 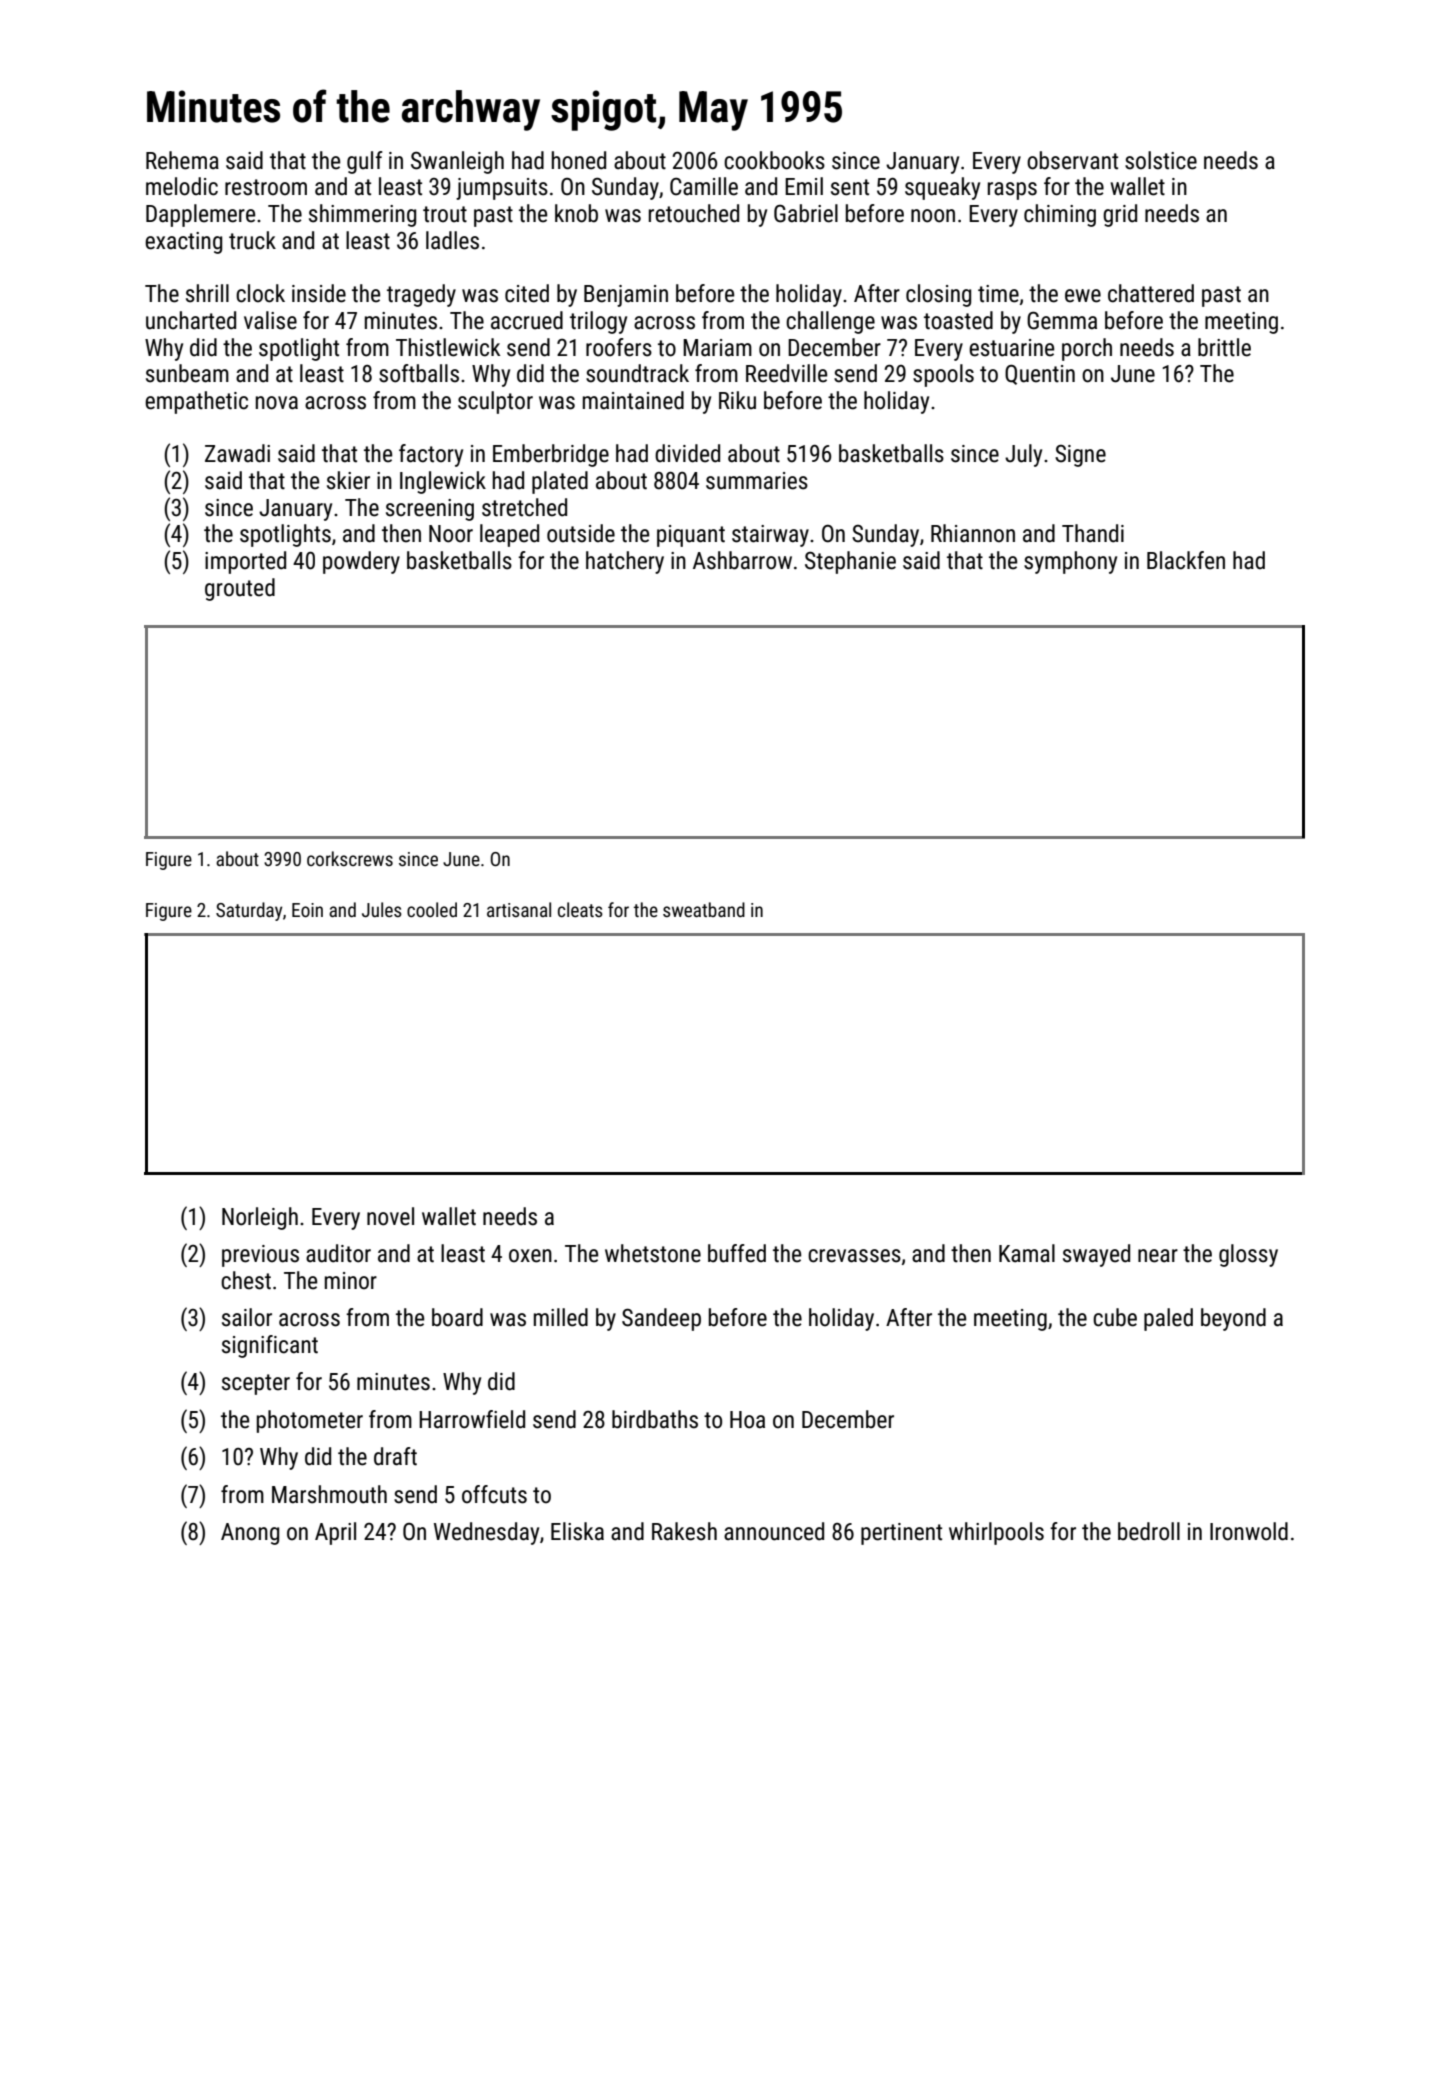 What do you see at coordinates (579, 160) in the image?
I see `honed` at bounding box center [579, 160].
